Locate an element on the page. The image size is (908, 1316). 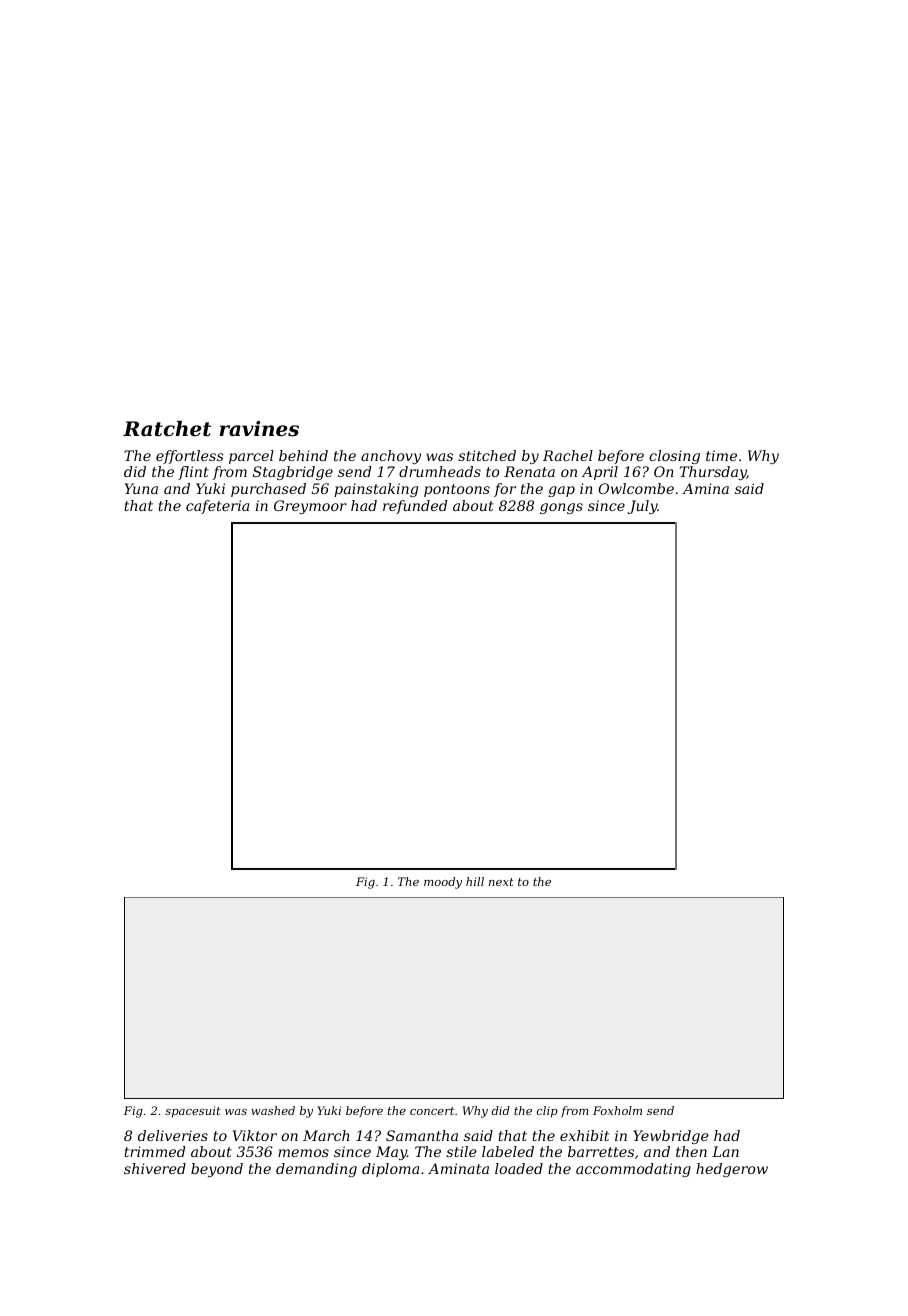
ravines is located at coordinates (259, 429).
